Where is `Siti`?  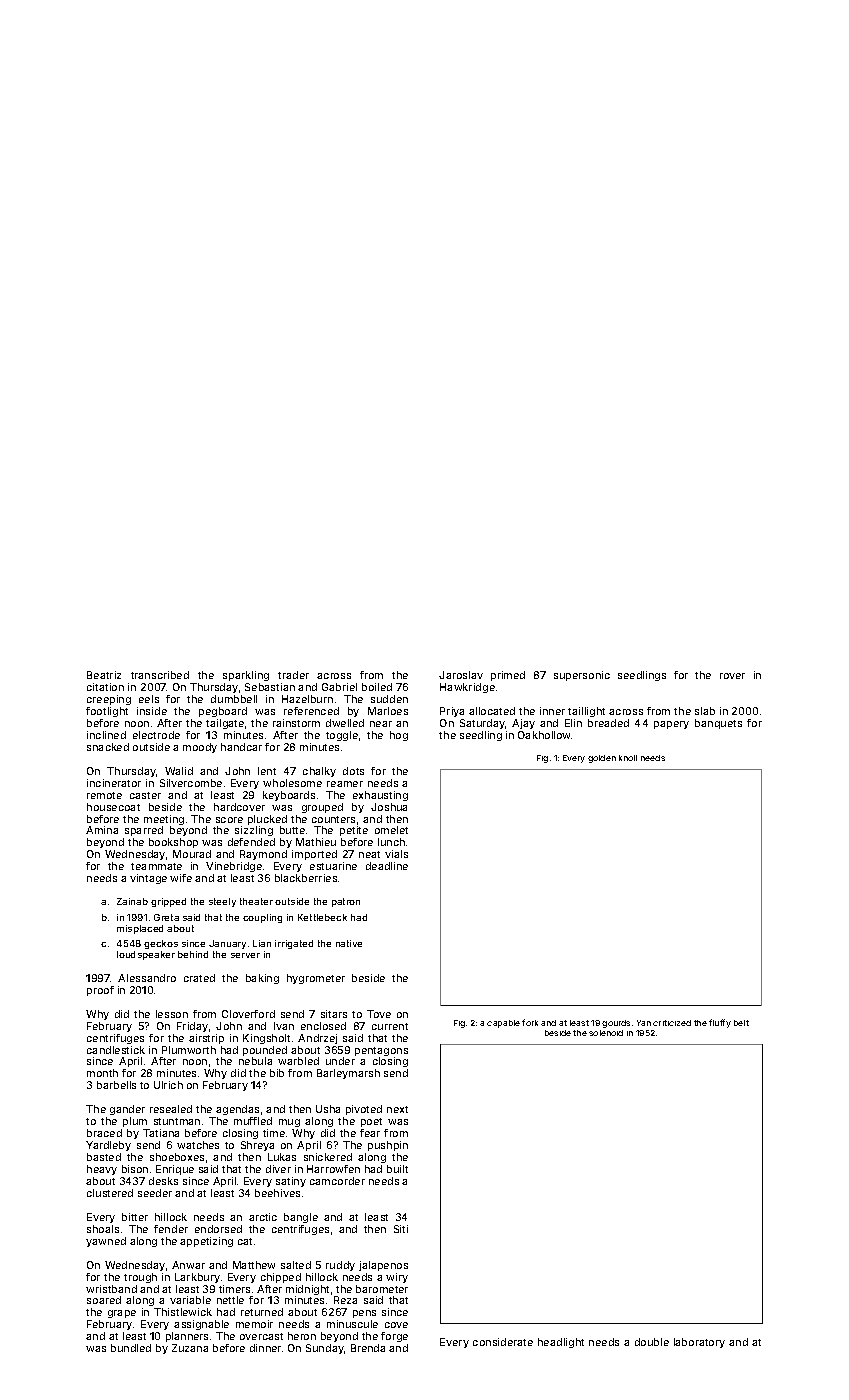
Siti is located at coordinates (401, 1229).
